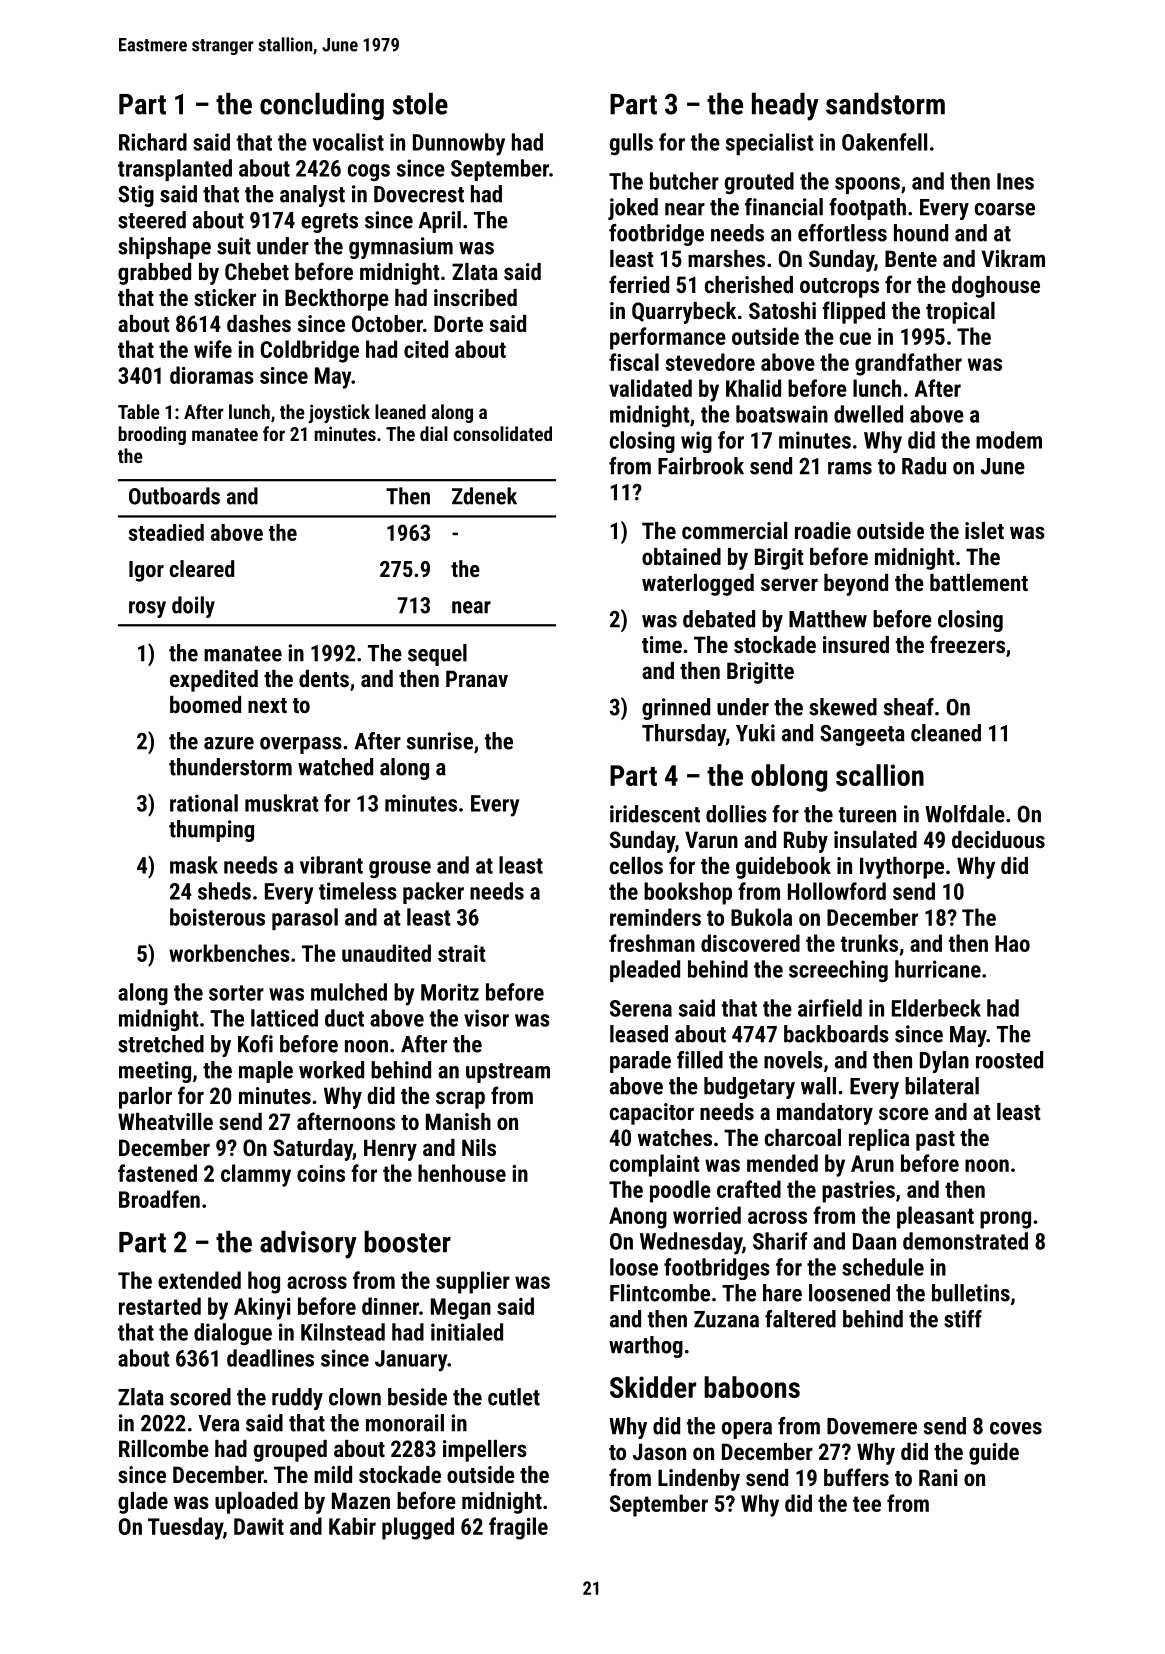 This screenshot has height=1654, width=1165. Describe the element at coordinates (194, 865) in the screenshot. I see `mask` at that location.
